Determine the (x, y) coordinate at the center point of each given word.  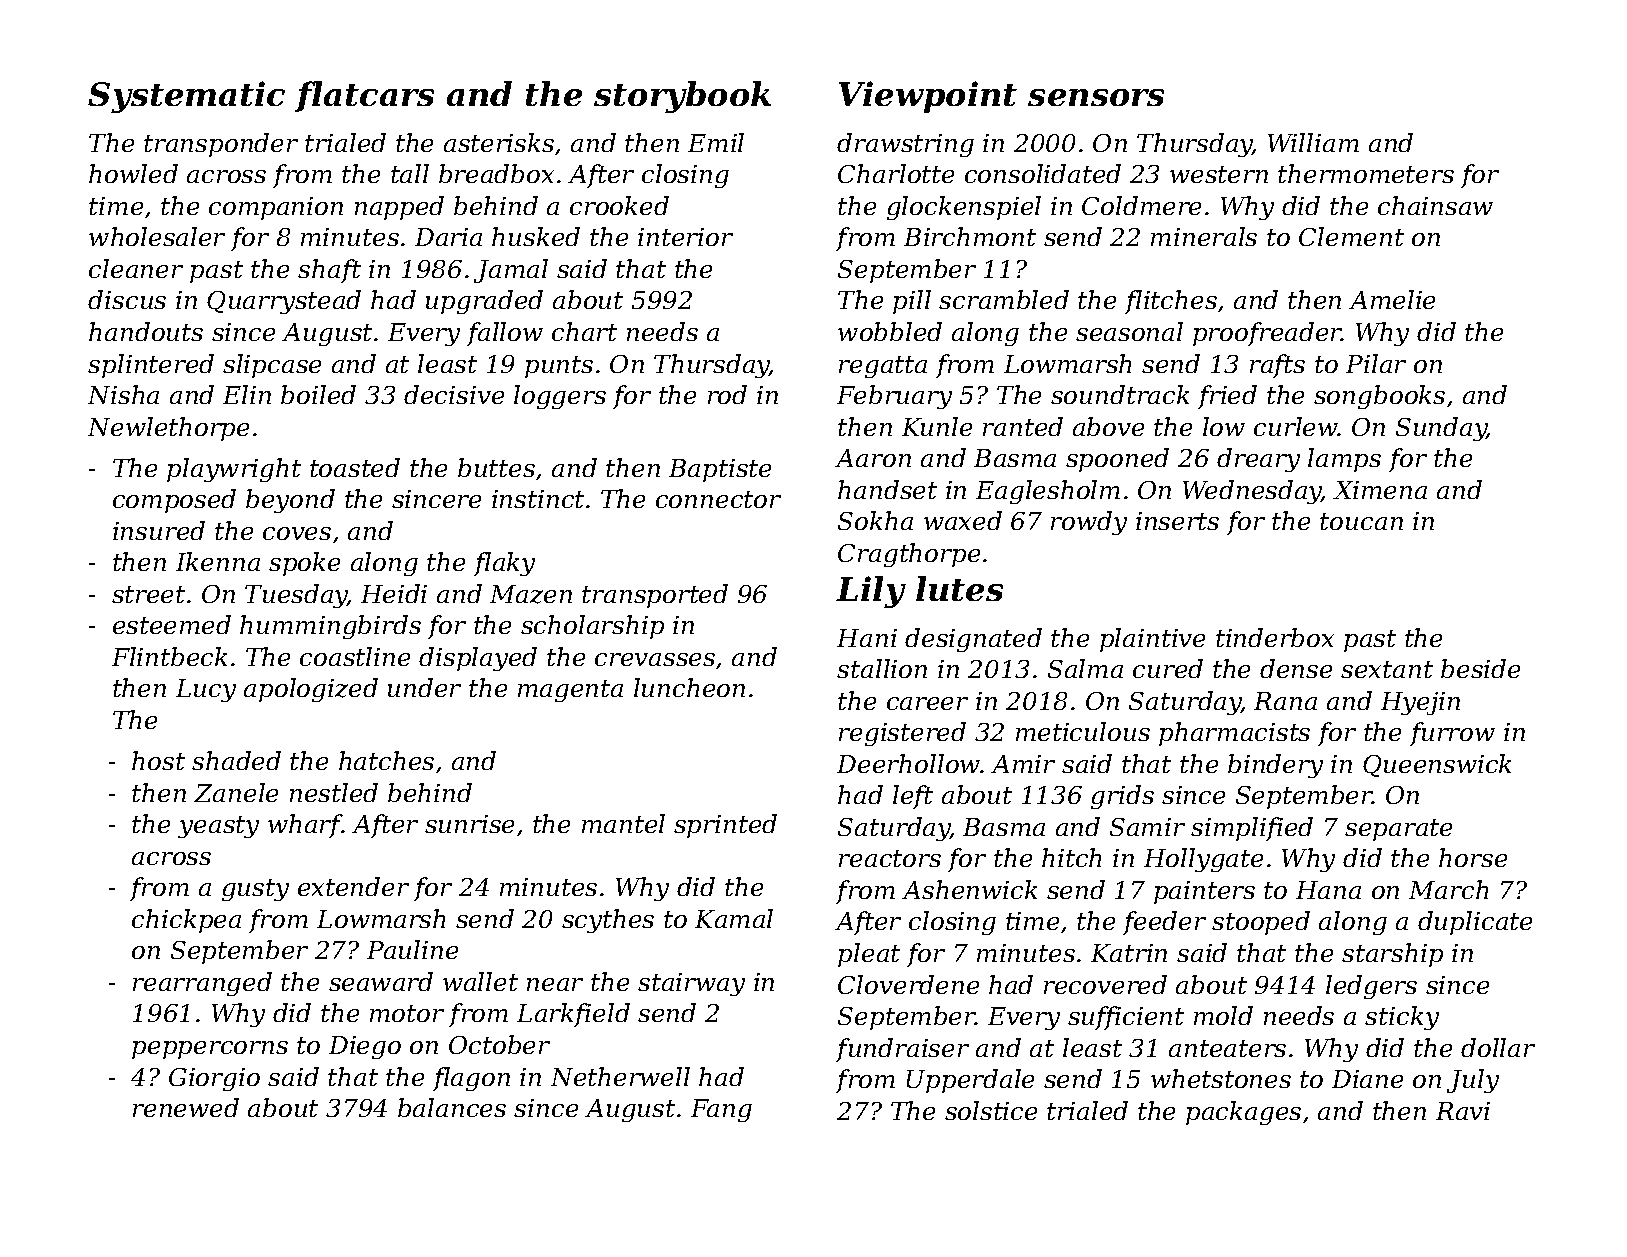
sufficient (1126, 1018)
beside (1480, 668)
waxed (963, 520)
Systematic (186, 97)
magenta (570, 691)
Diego (365, 1047)
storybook (682, 97)
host (158, 760)
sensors (1096, 97)
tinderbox (1275, 637)
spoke (304, 564)
